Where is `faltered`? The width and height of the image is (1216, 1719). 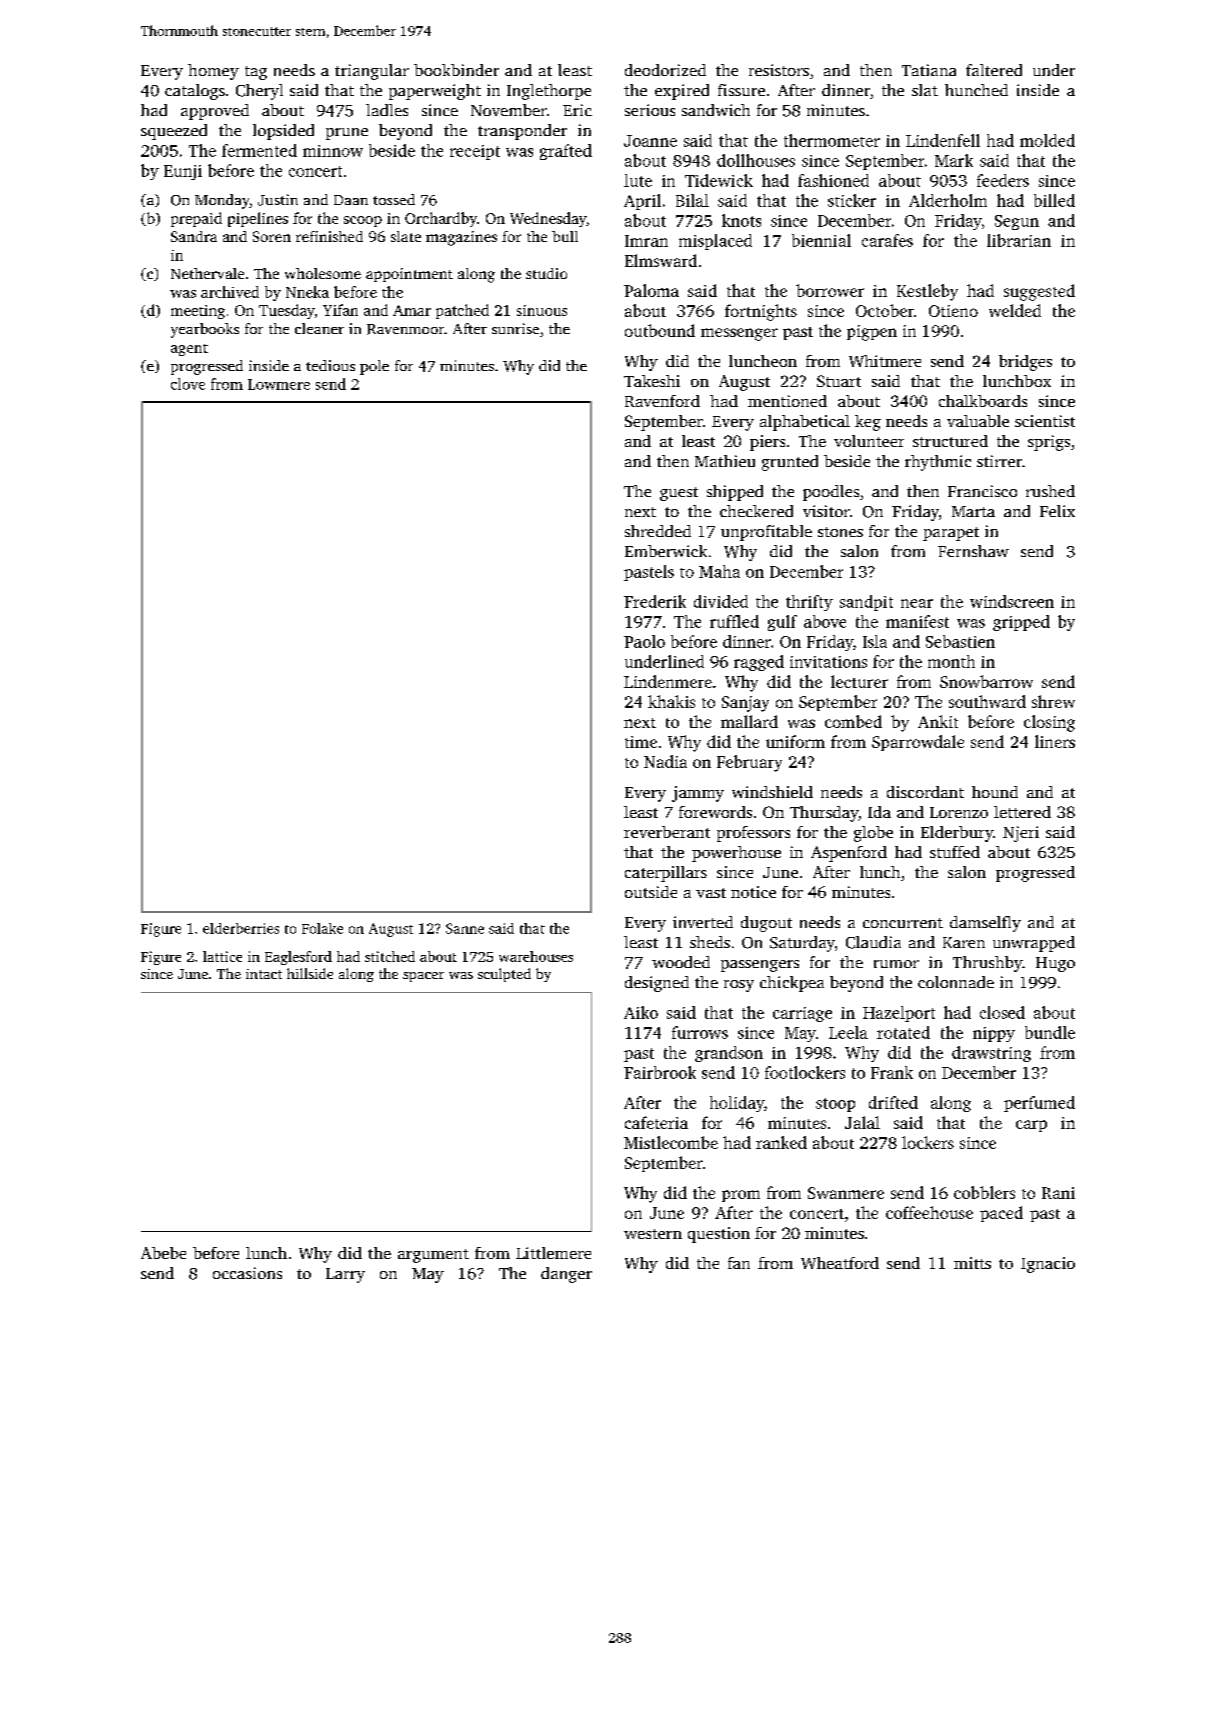
faltered is located at coordinates (994, 70).
